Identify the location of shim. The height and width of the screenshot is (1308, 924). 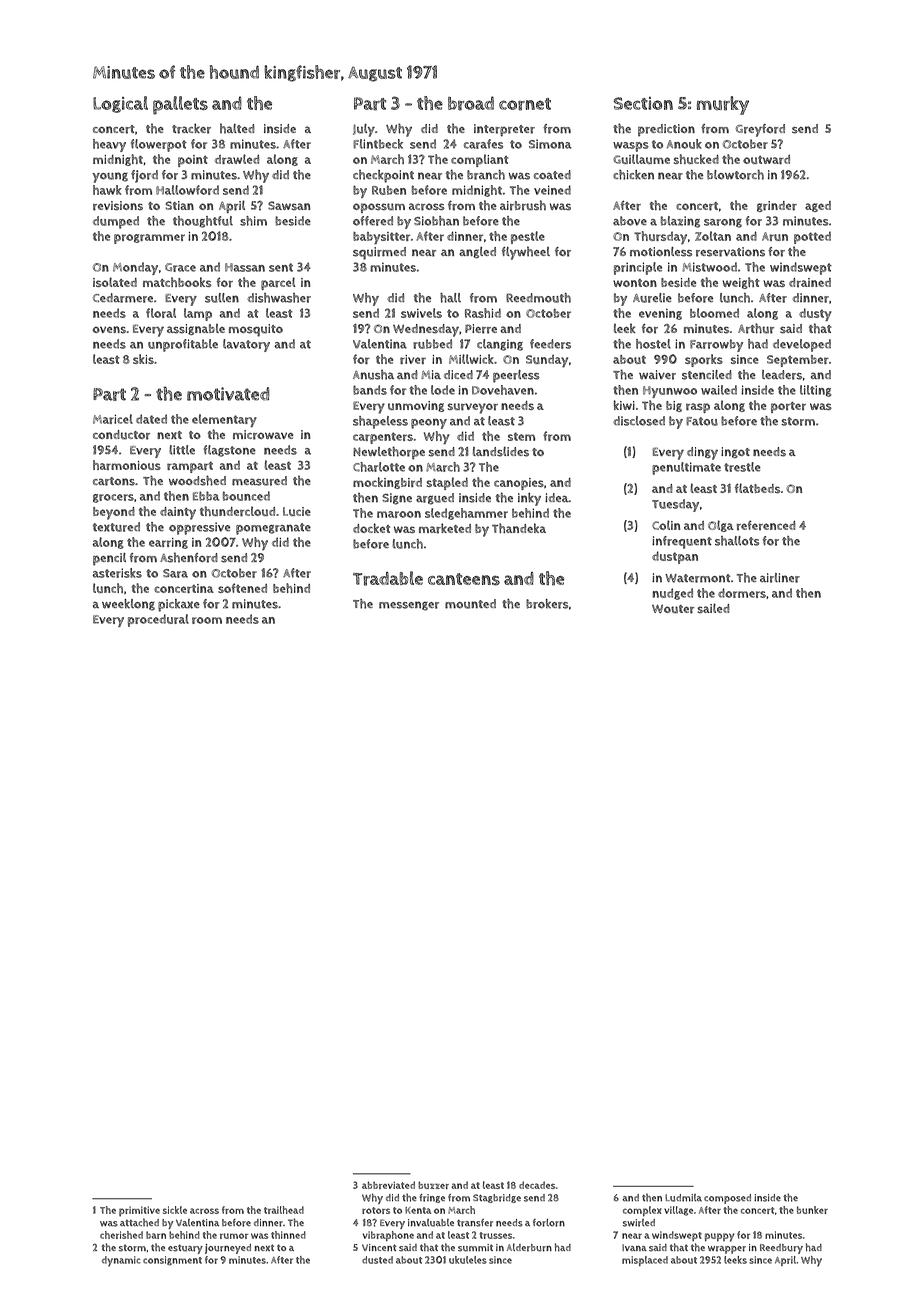
(253, 221).
